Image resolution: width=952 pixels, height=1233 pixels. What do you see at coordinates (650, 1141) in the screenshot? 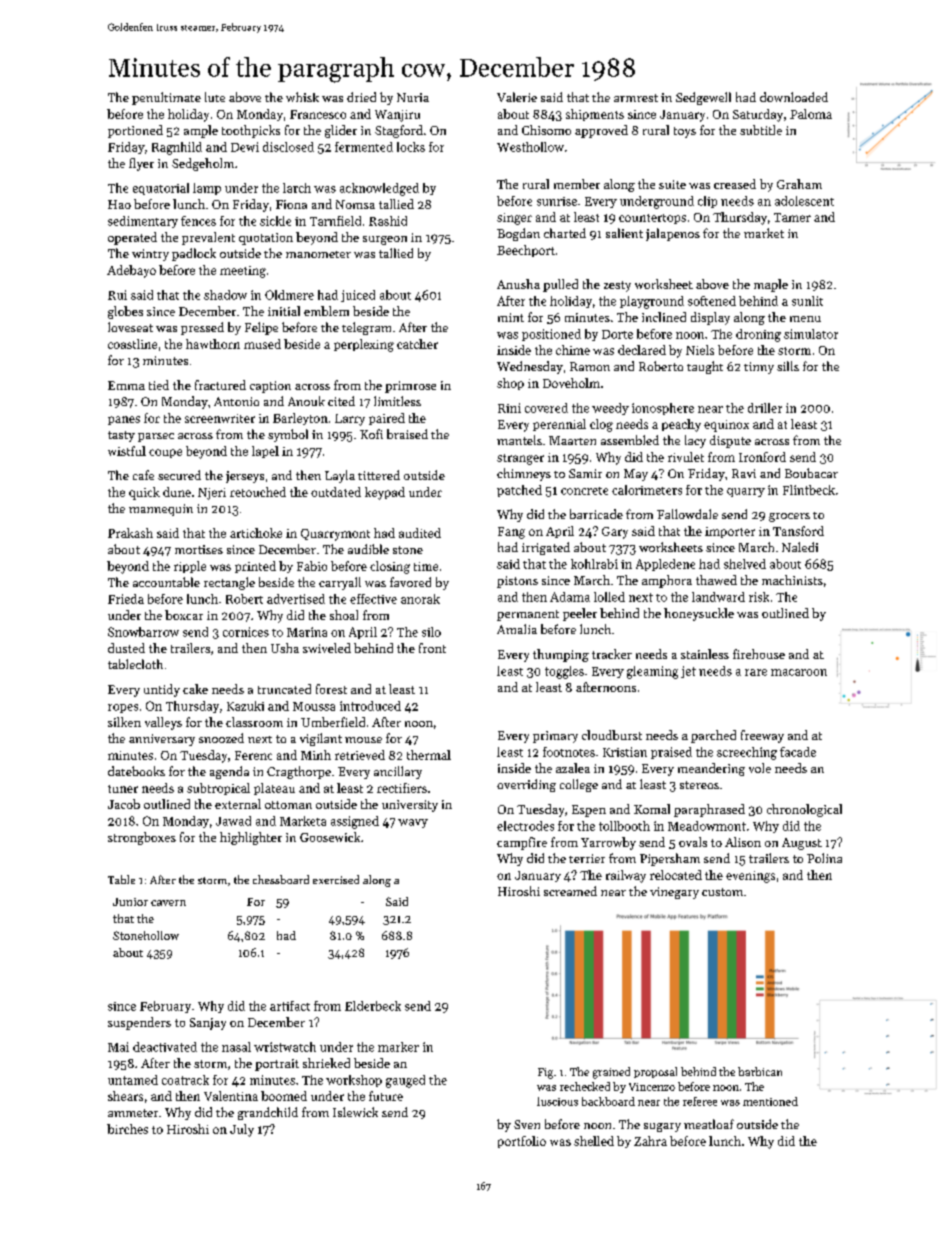
I see `Zahra` at bounding box center [650, 1141].
